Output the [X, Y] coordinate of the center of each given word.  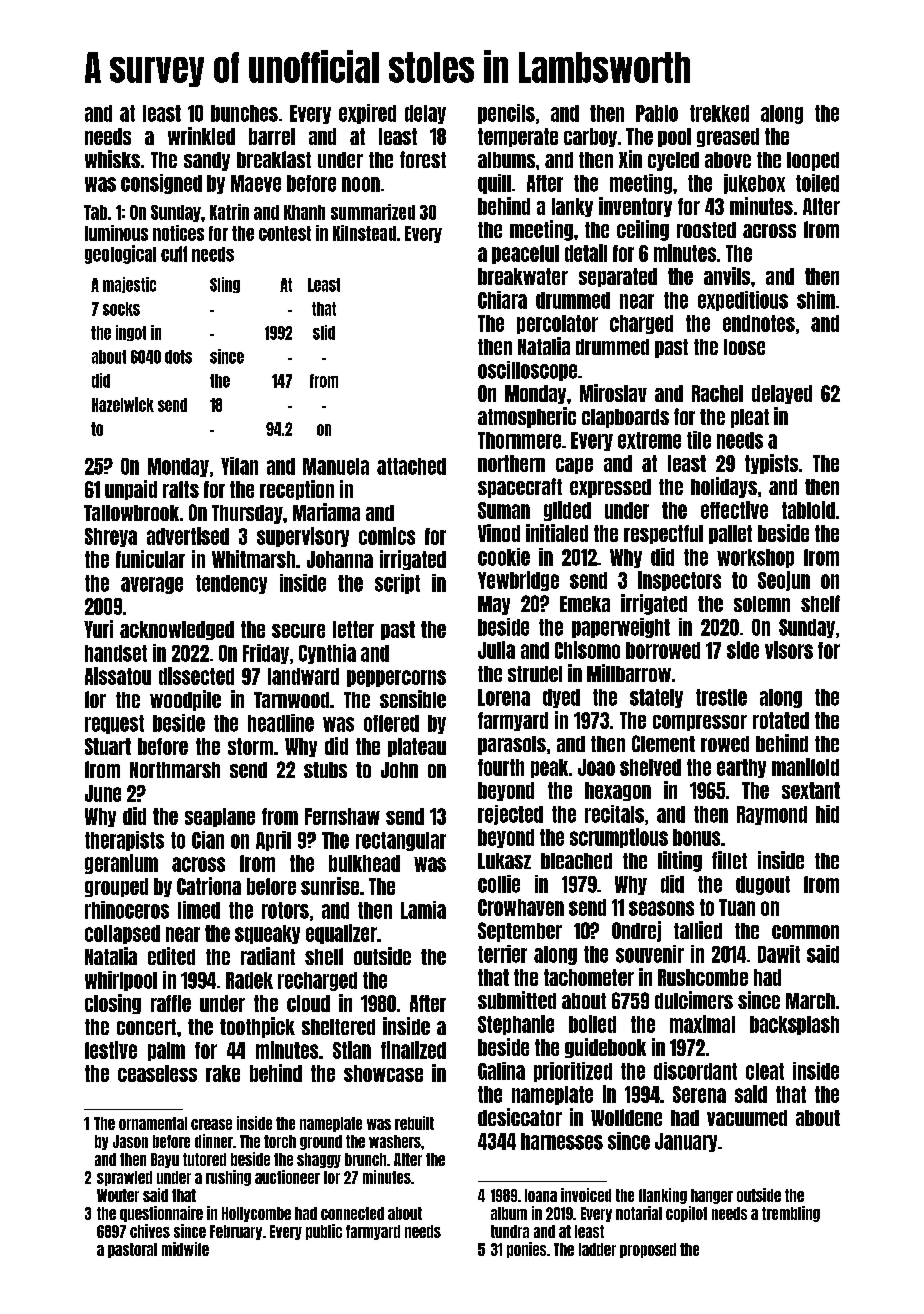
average [152, 585]
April [273, 841]
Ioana [541, 1195]
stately [656, 698]
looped [813, 161]
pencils [506, 114]
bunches [244, 113]
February [236, 1232]
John [399, 770]
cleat [765, 1071]
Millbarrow [629, 673]
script [397, 584]
